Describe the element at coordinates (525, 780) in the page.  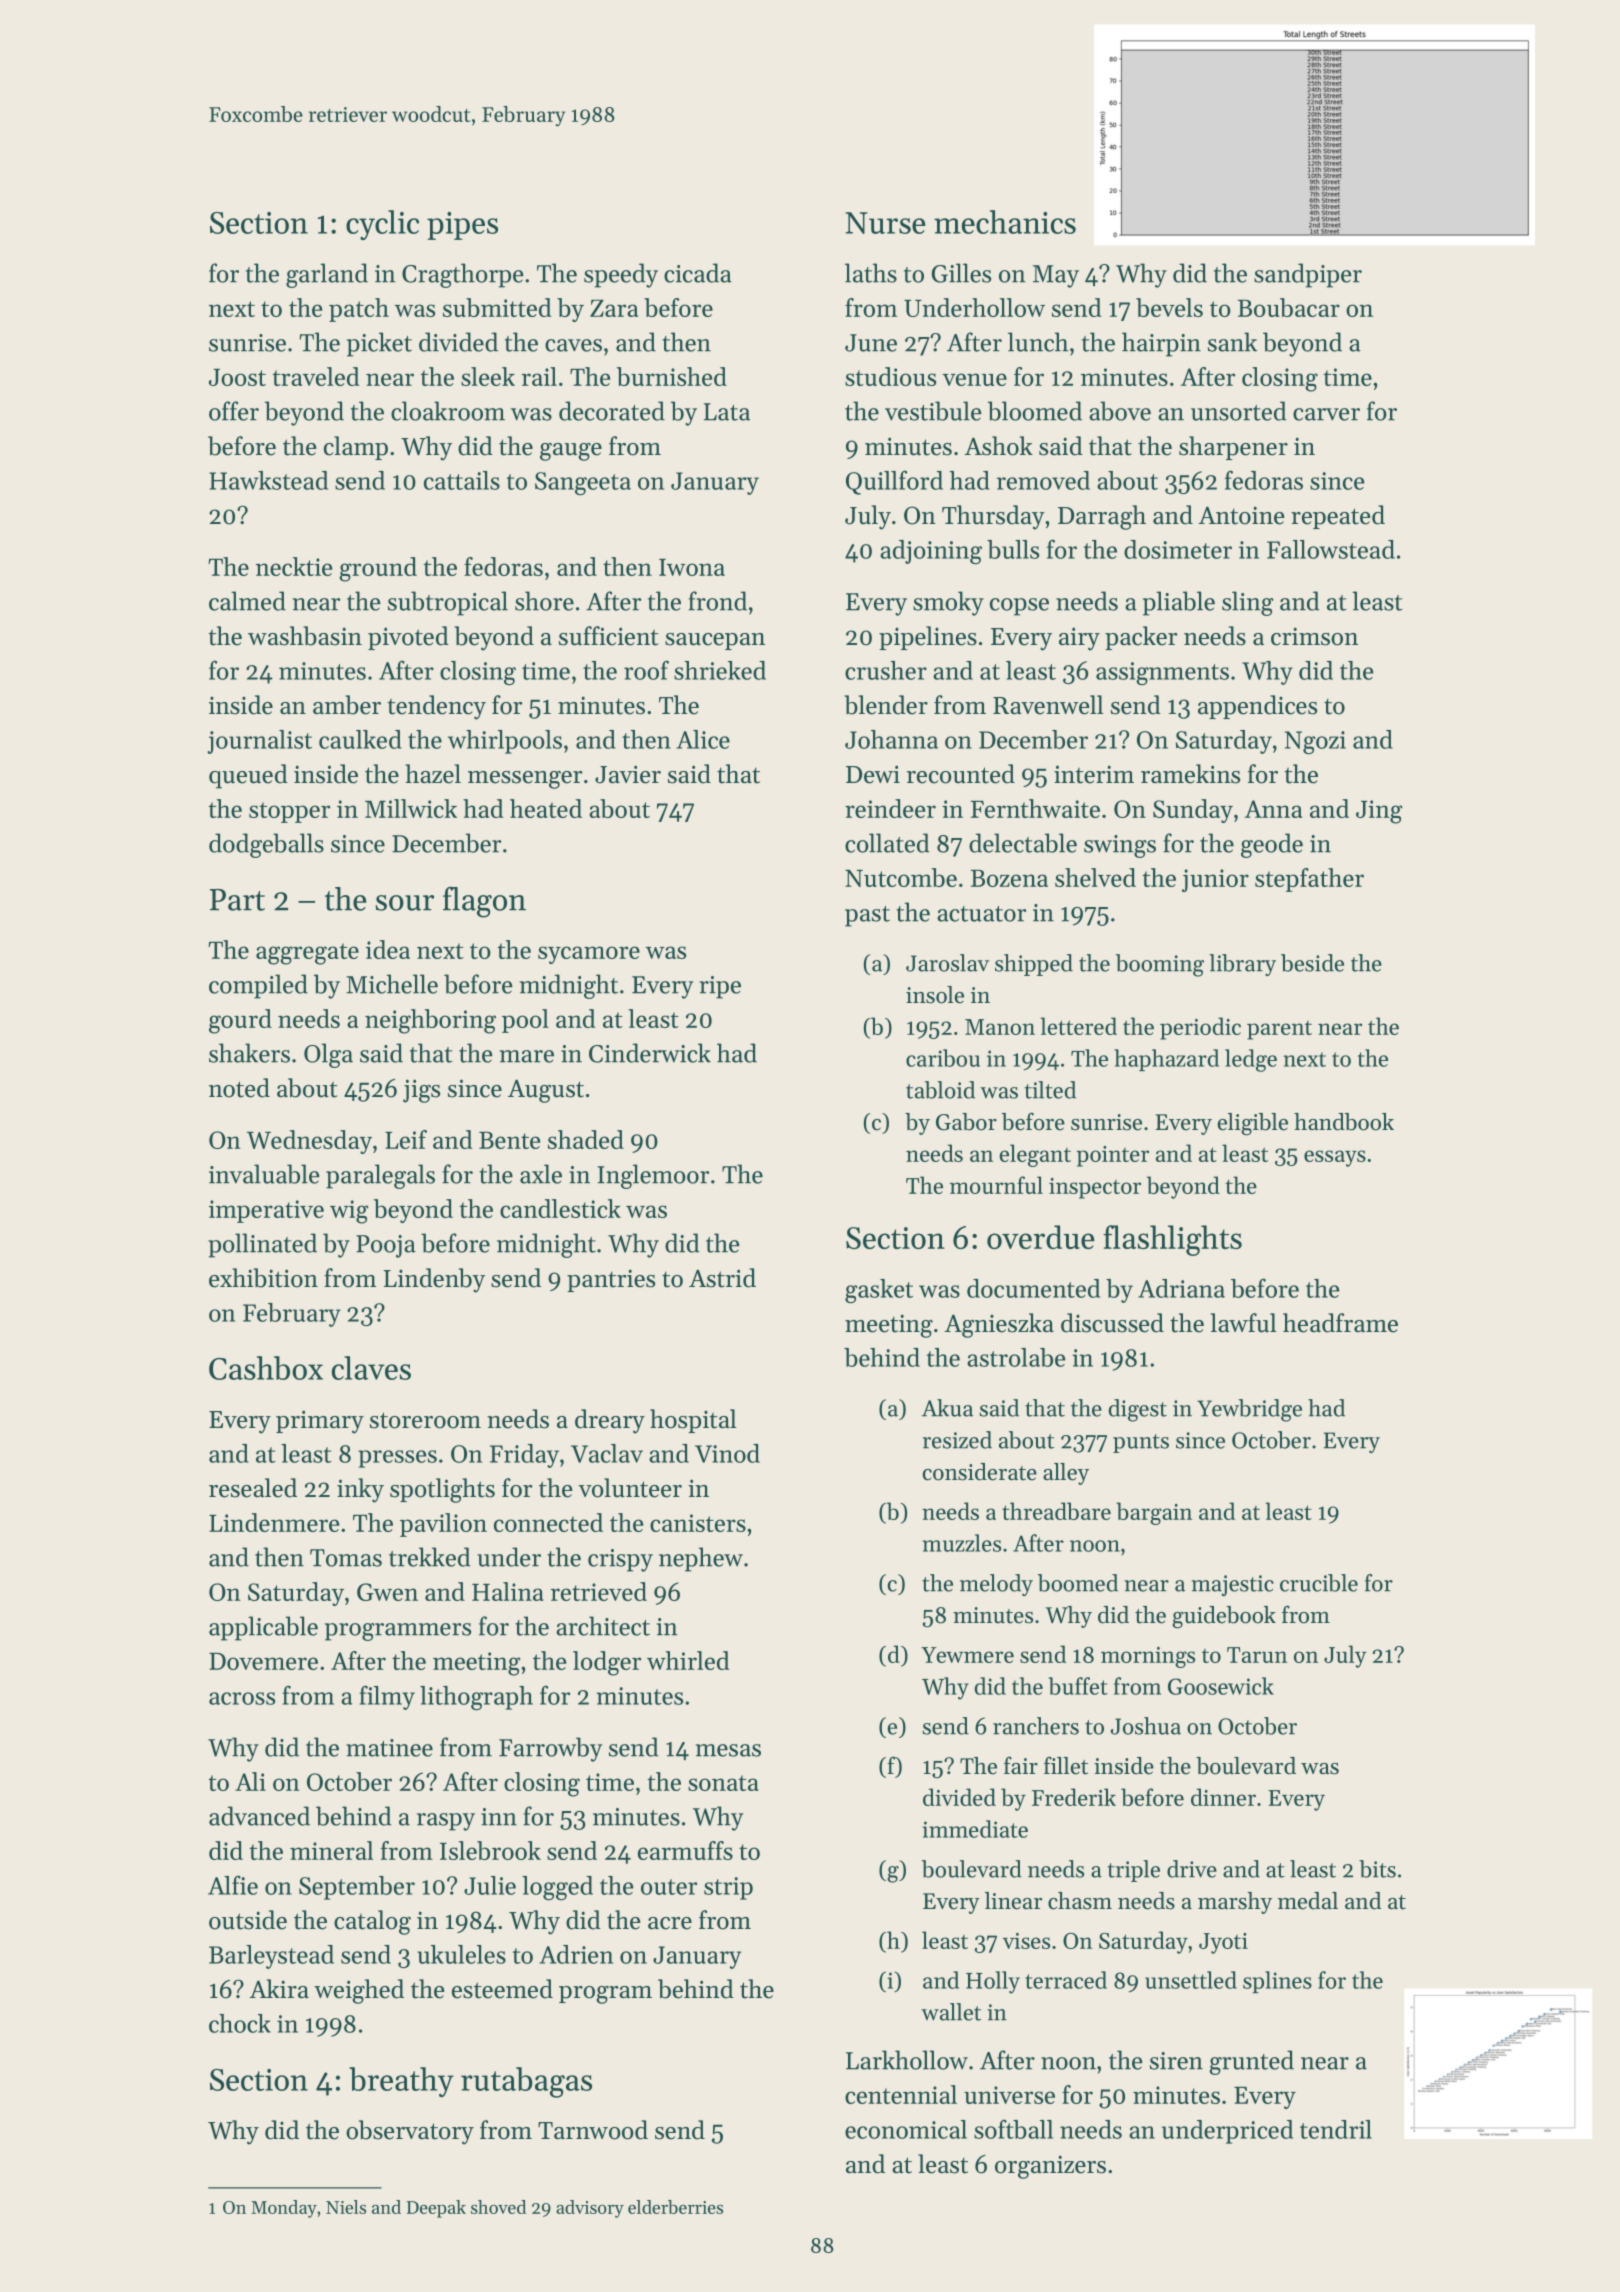
I see `messenger` at that location.
